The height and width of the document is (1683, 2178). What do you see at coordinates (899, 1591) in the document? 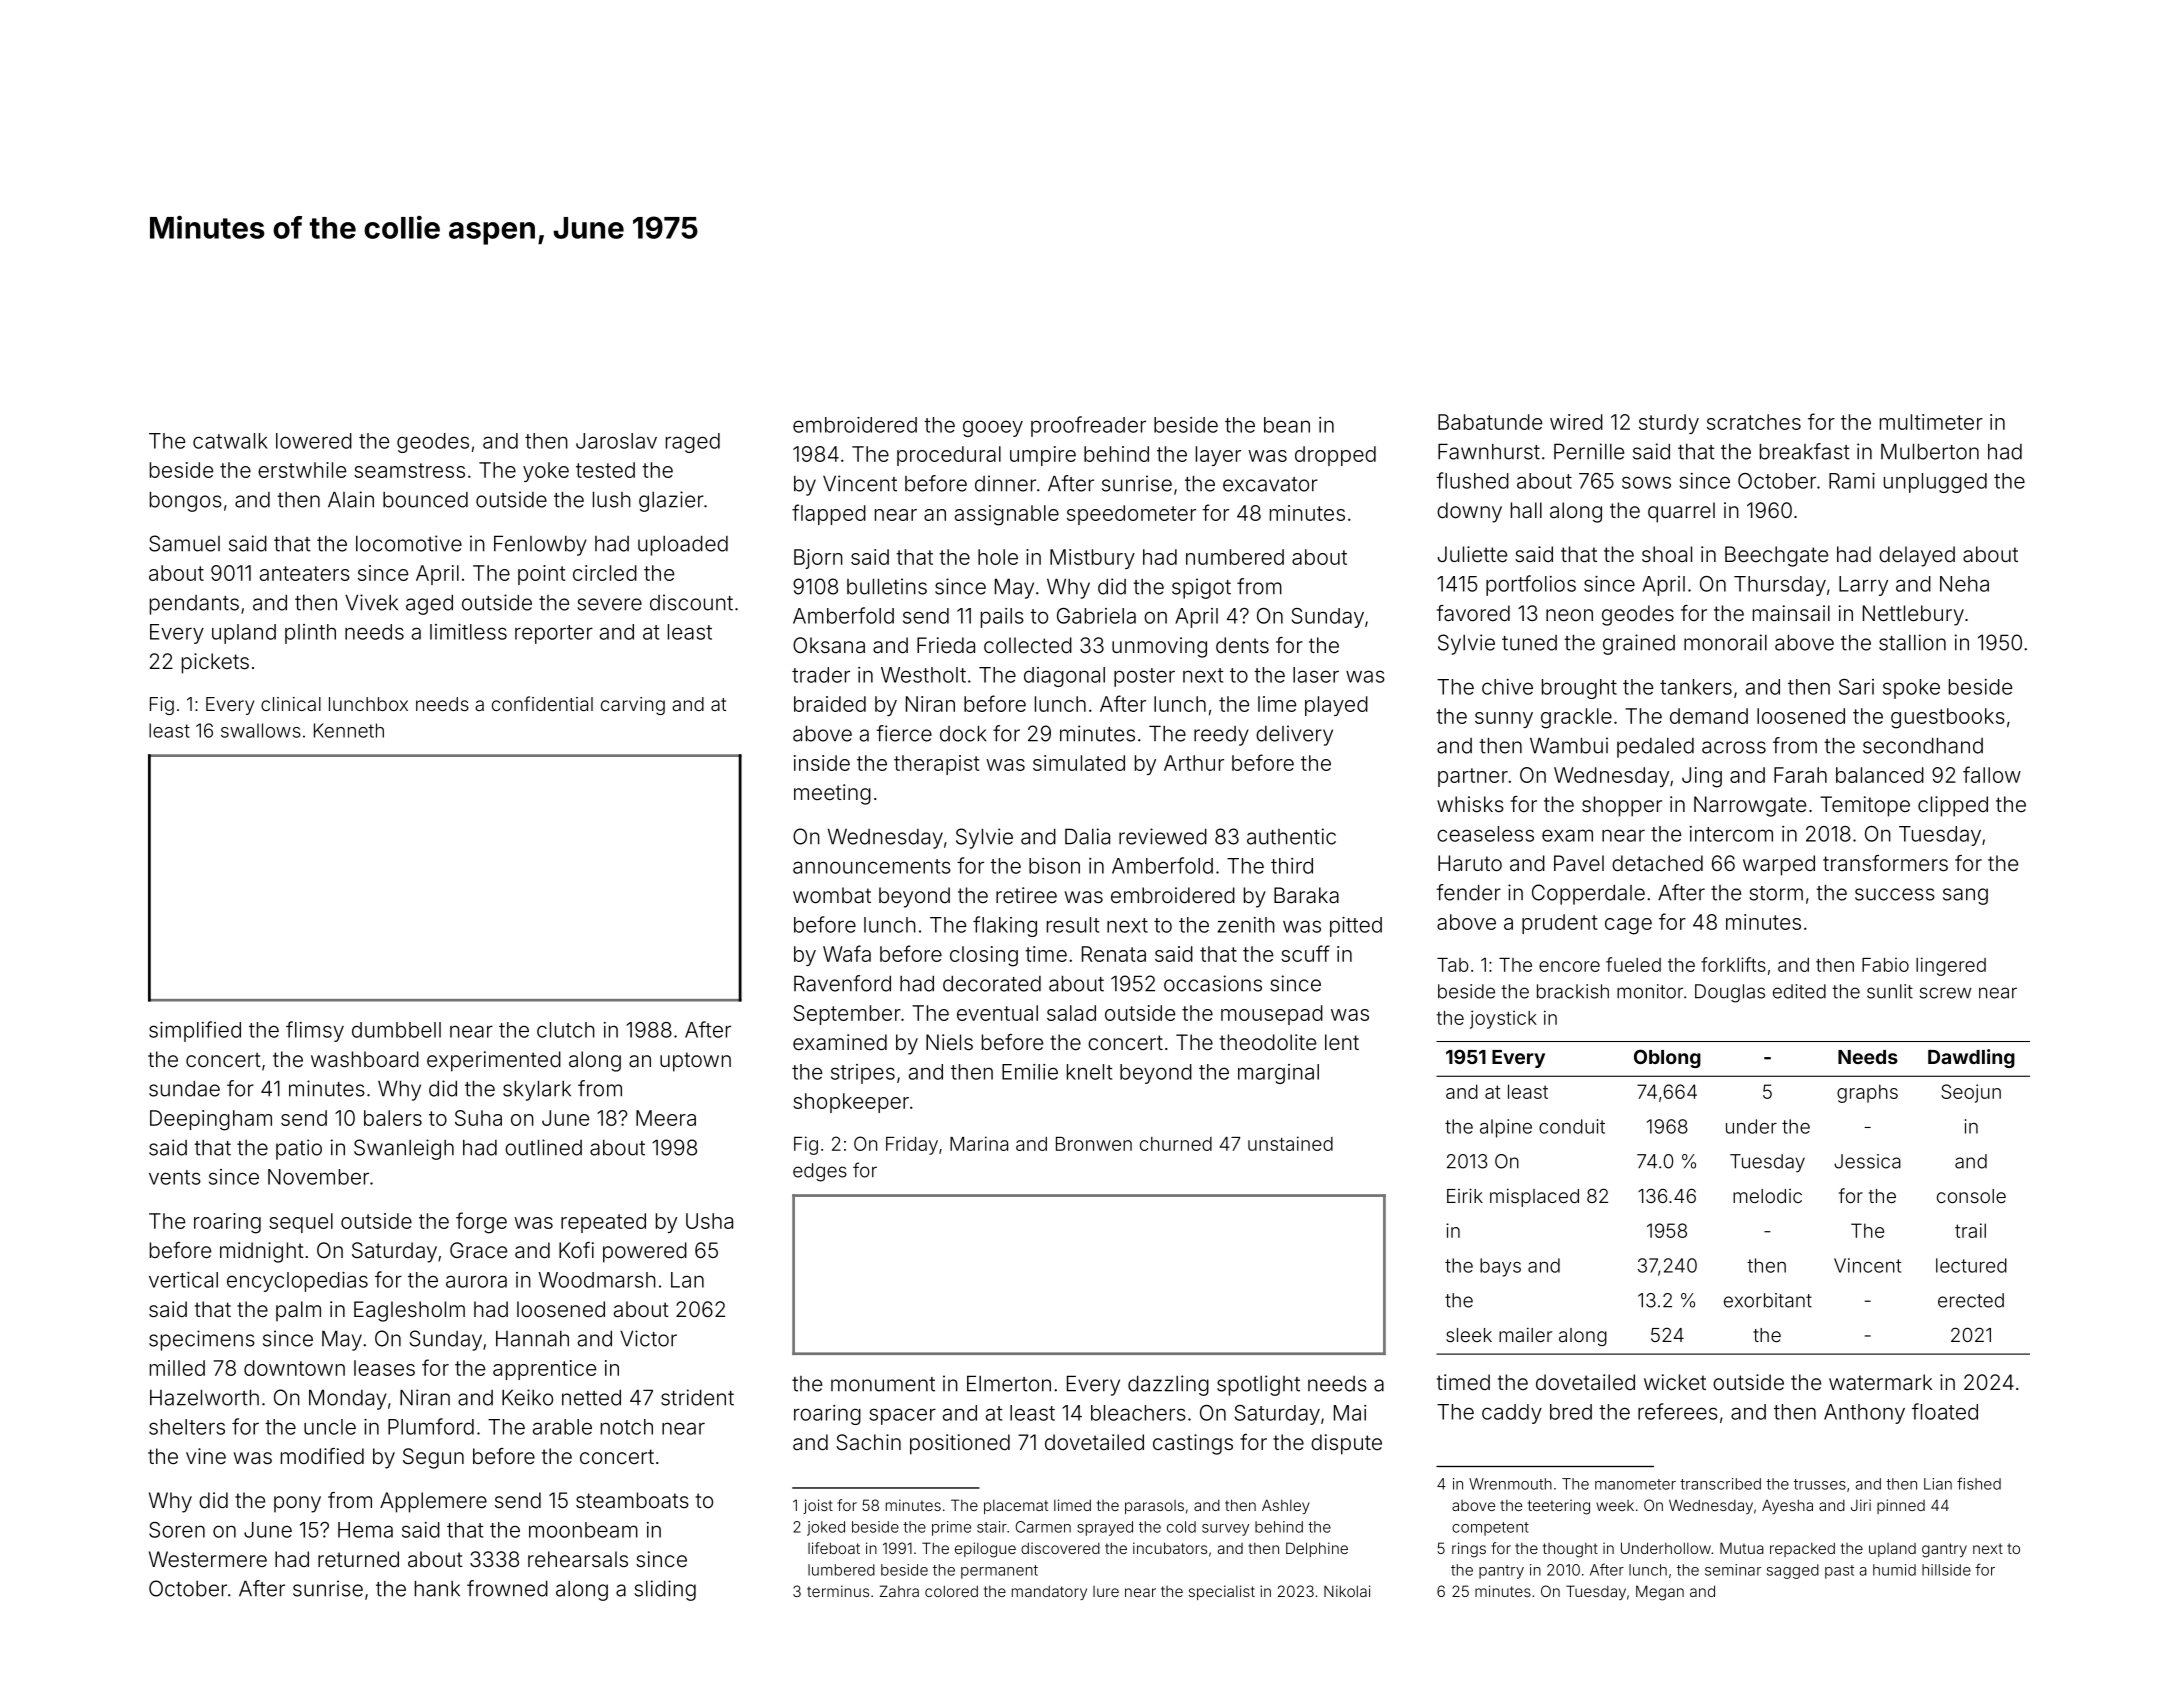
I see `Zahra` at bounding box center [899, 1591].
